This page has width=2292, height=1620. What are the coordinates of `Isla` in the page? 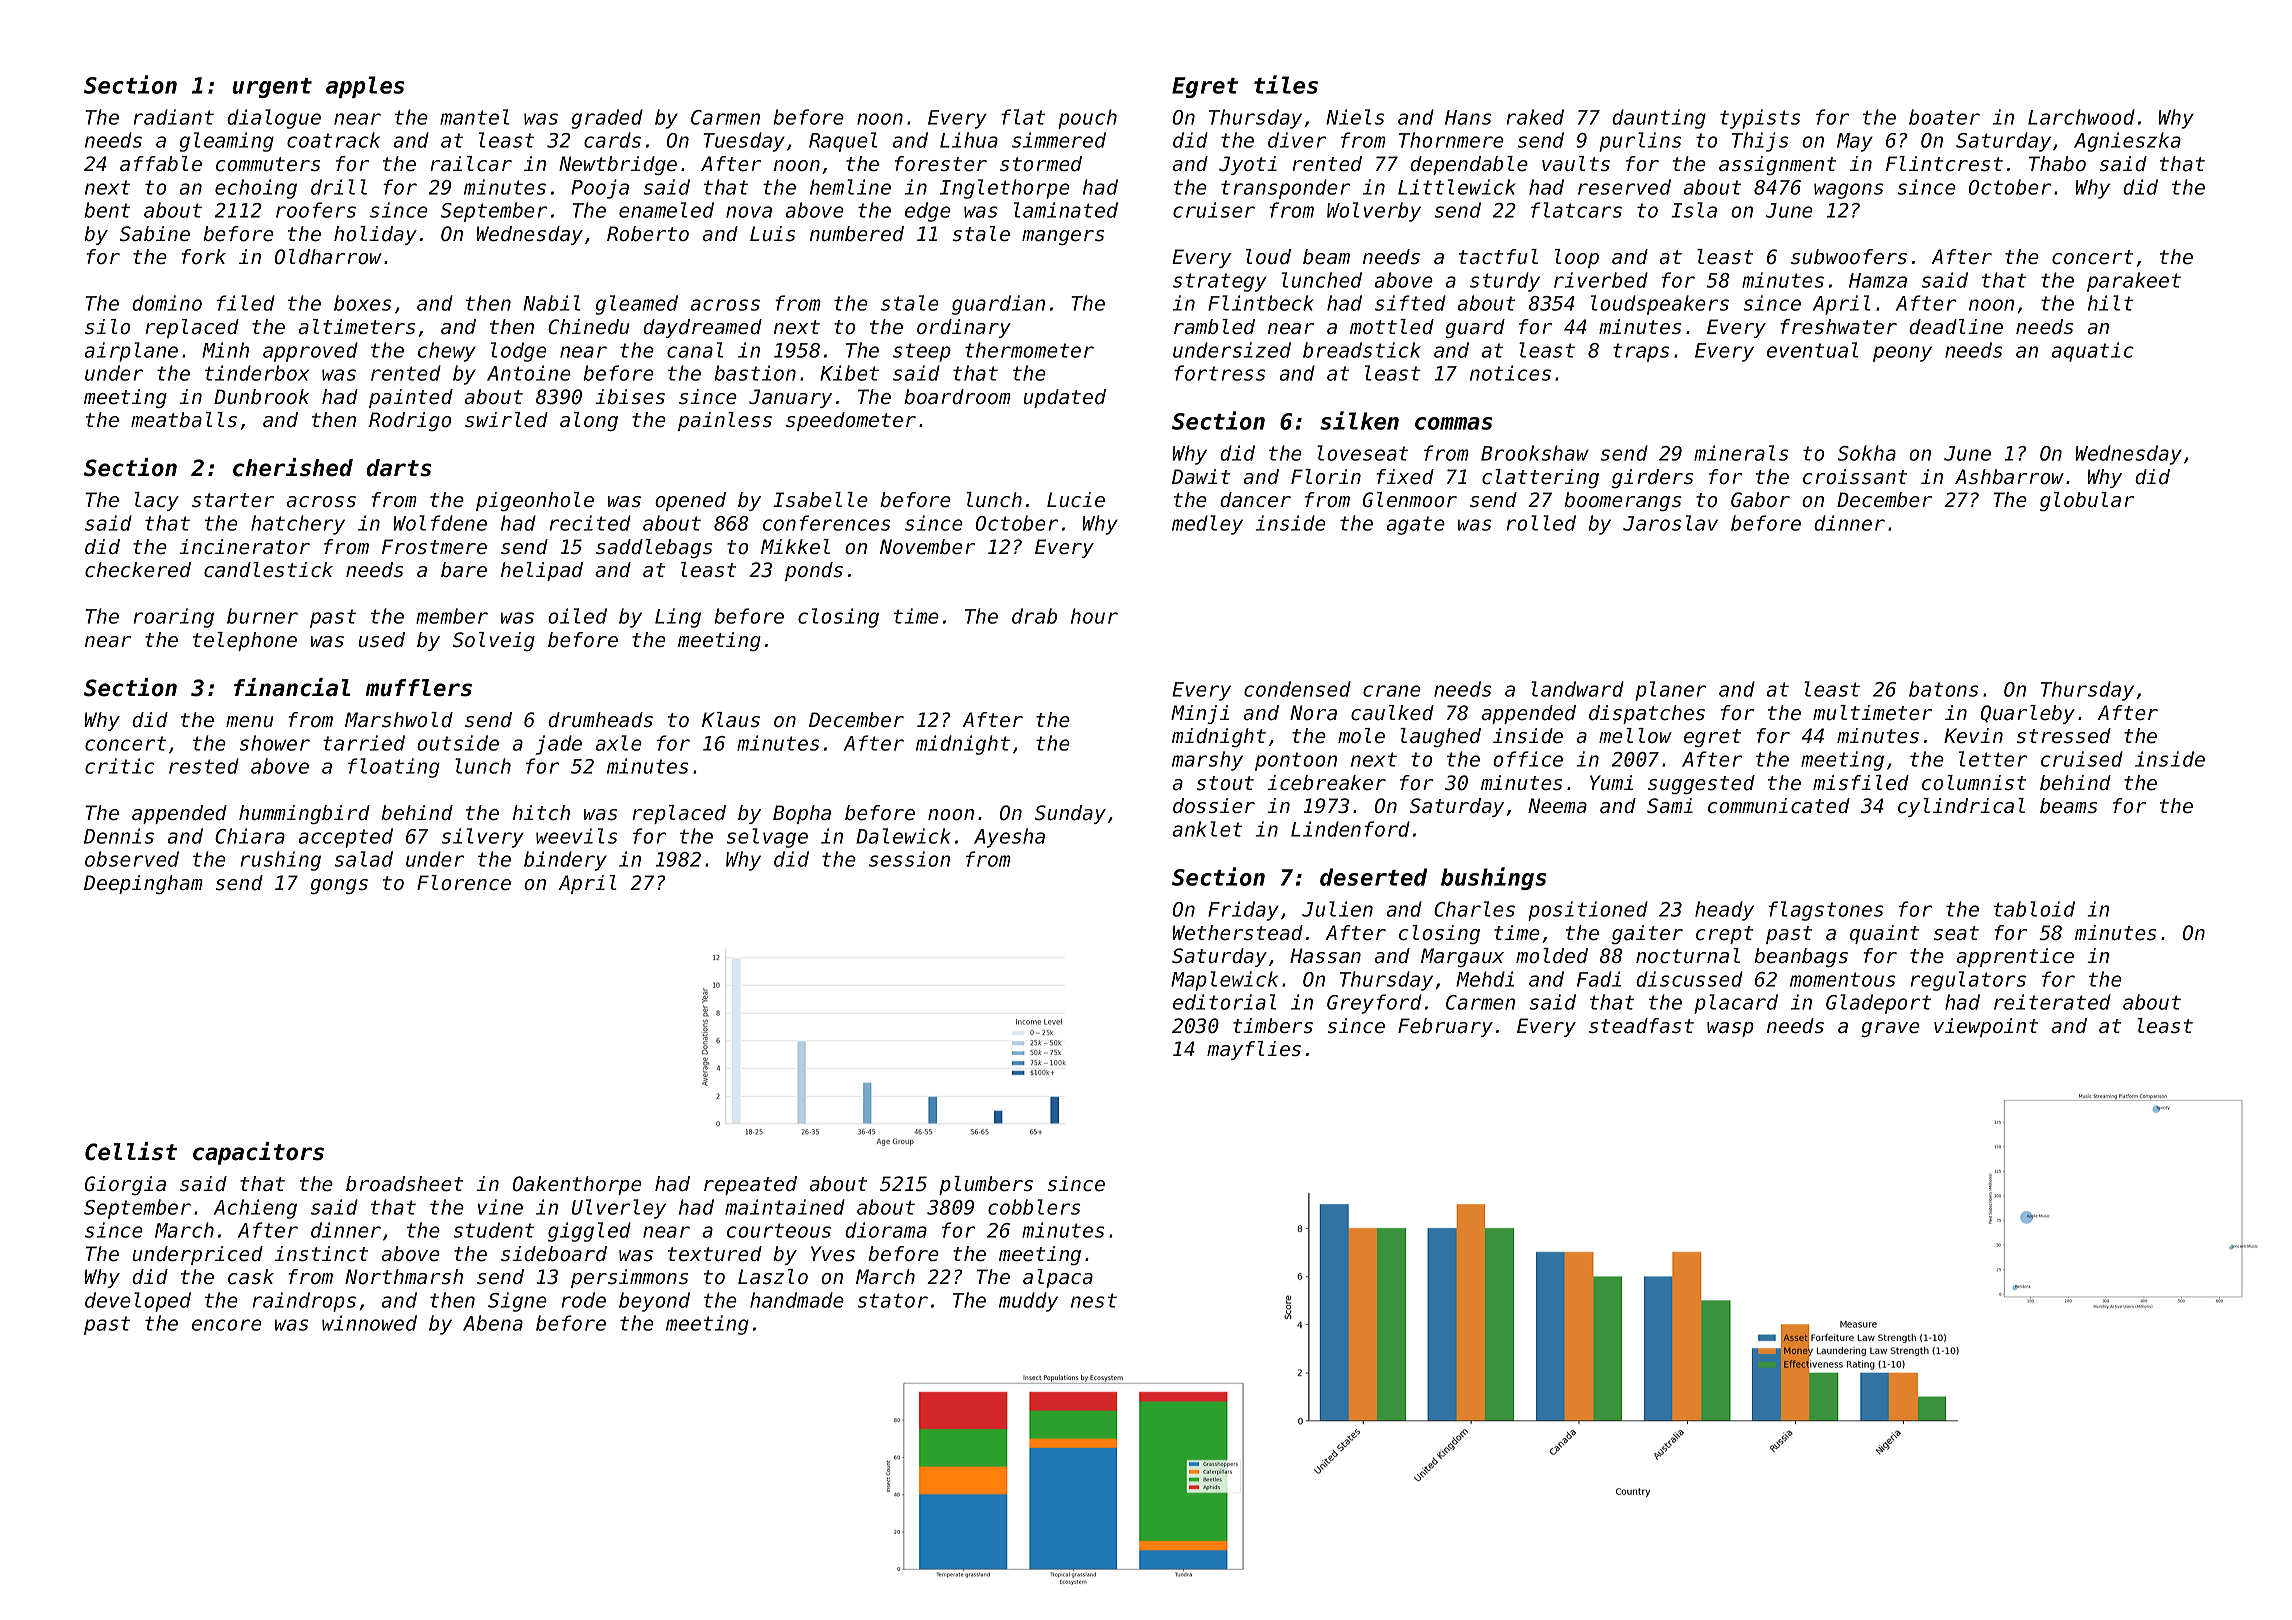 It's located at (1694, 210).
